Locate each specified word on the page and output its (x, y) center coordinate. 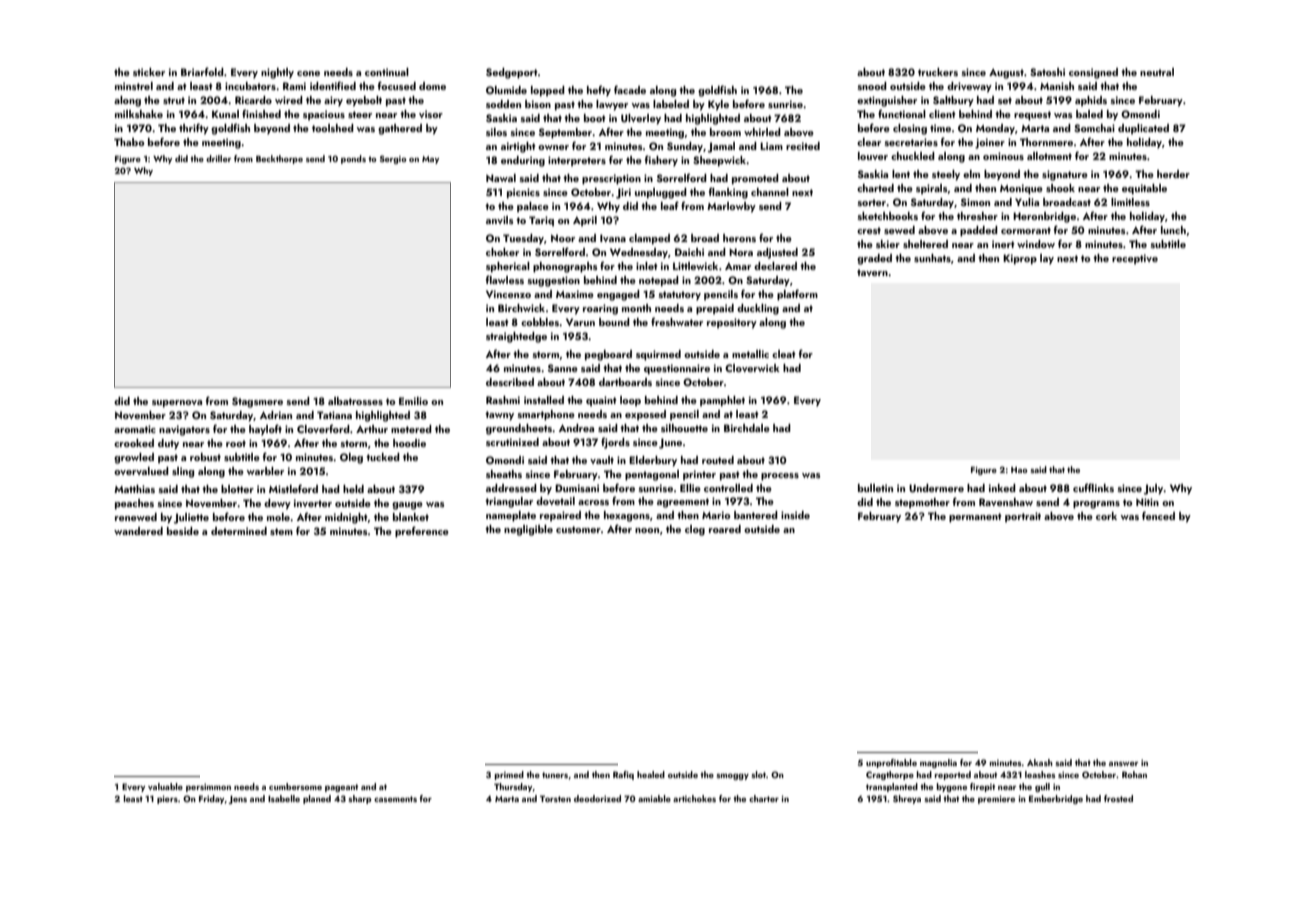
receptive (1135, 259)
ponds (353, 159)
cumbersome (295, 786)
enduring (523, 161)
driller (218, 158)
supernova (177, 404)
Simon (975, 202)
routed (718, 460)
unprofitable (891, 763)
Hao (1019, 470)
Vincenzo (508, 294)
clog (695, 530)
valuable (165, 786)
